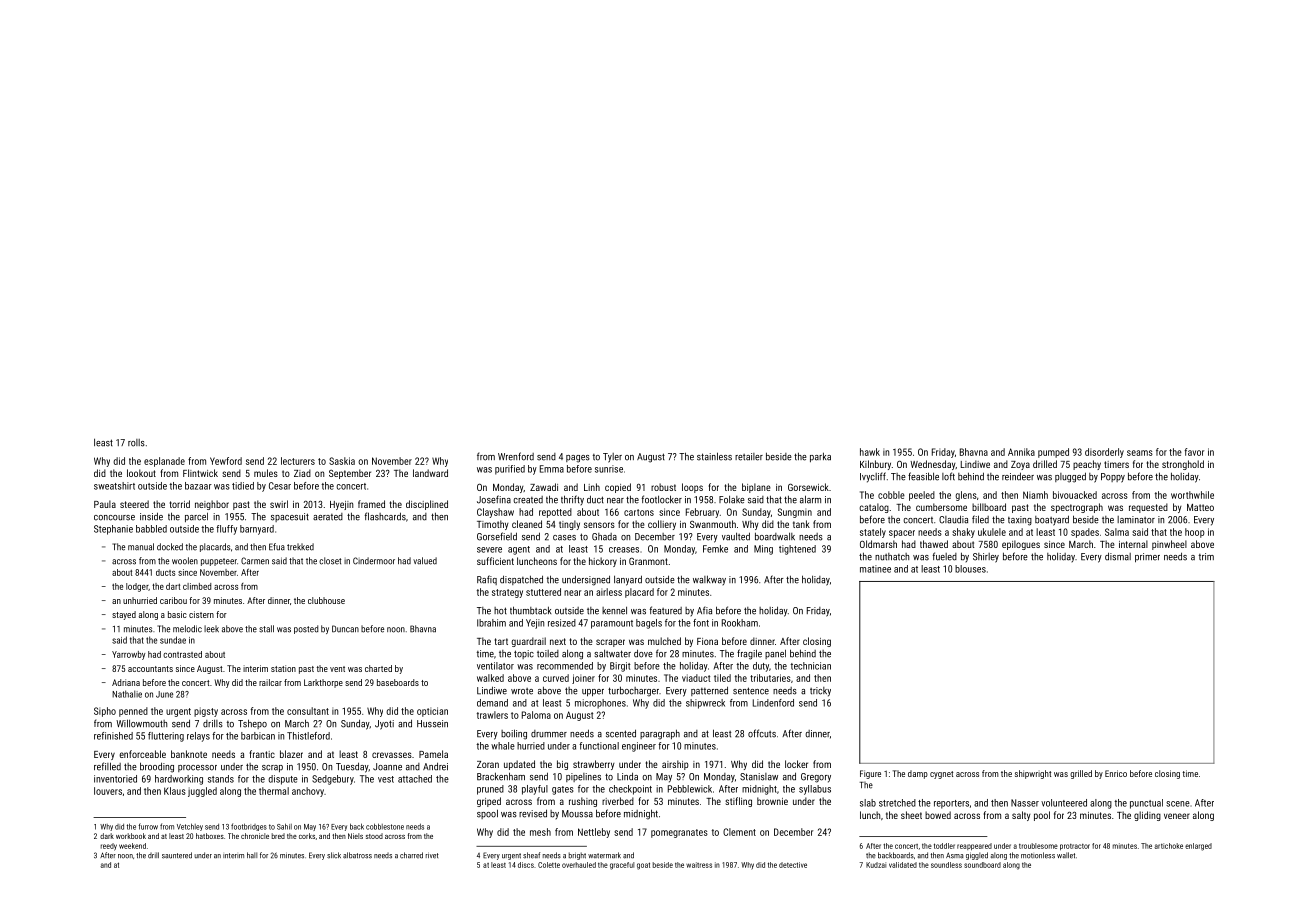  What do you see at coordinates (624, 550) in the screenshot?
I see `creases` at bounding box center [624, 550].
